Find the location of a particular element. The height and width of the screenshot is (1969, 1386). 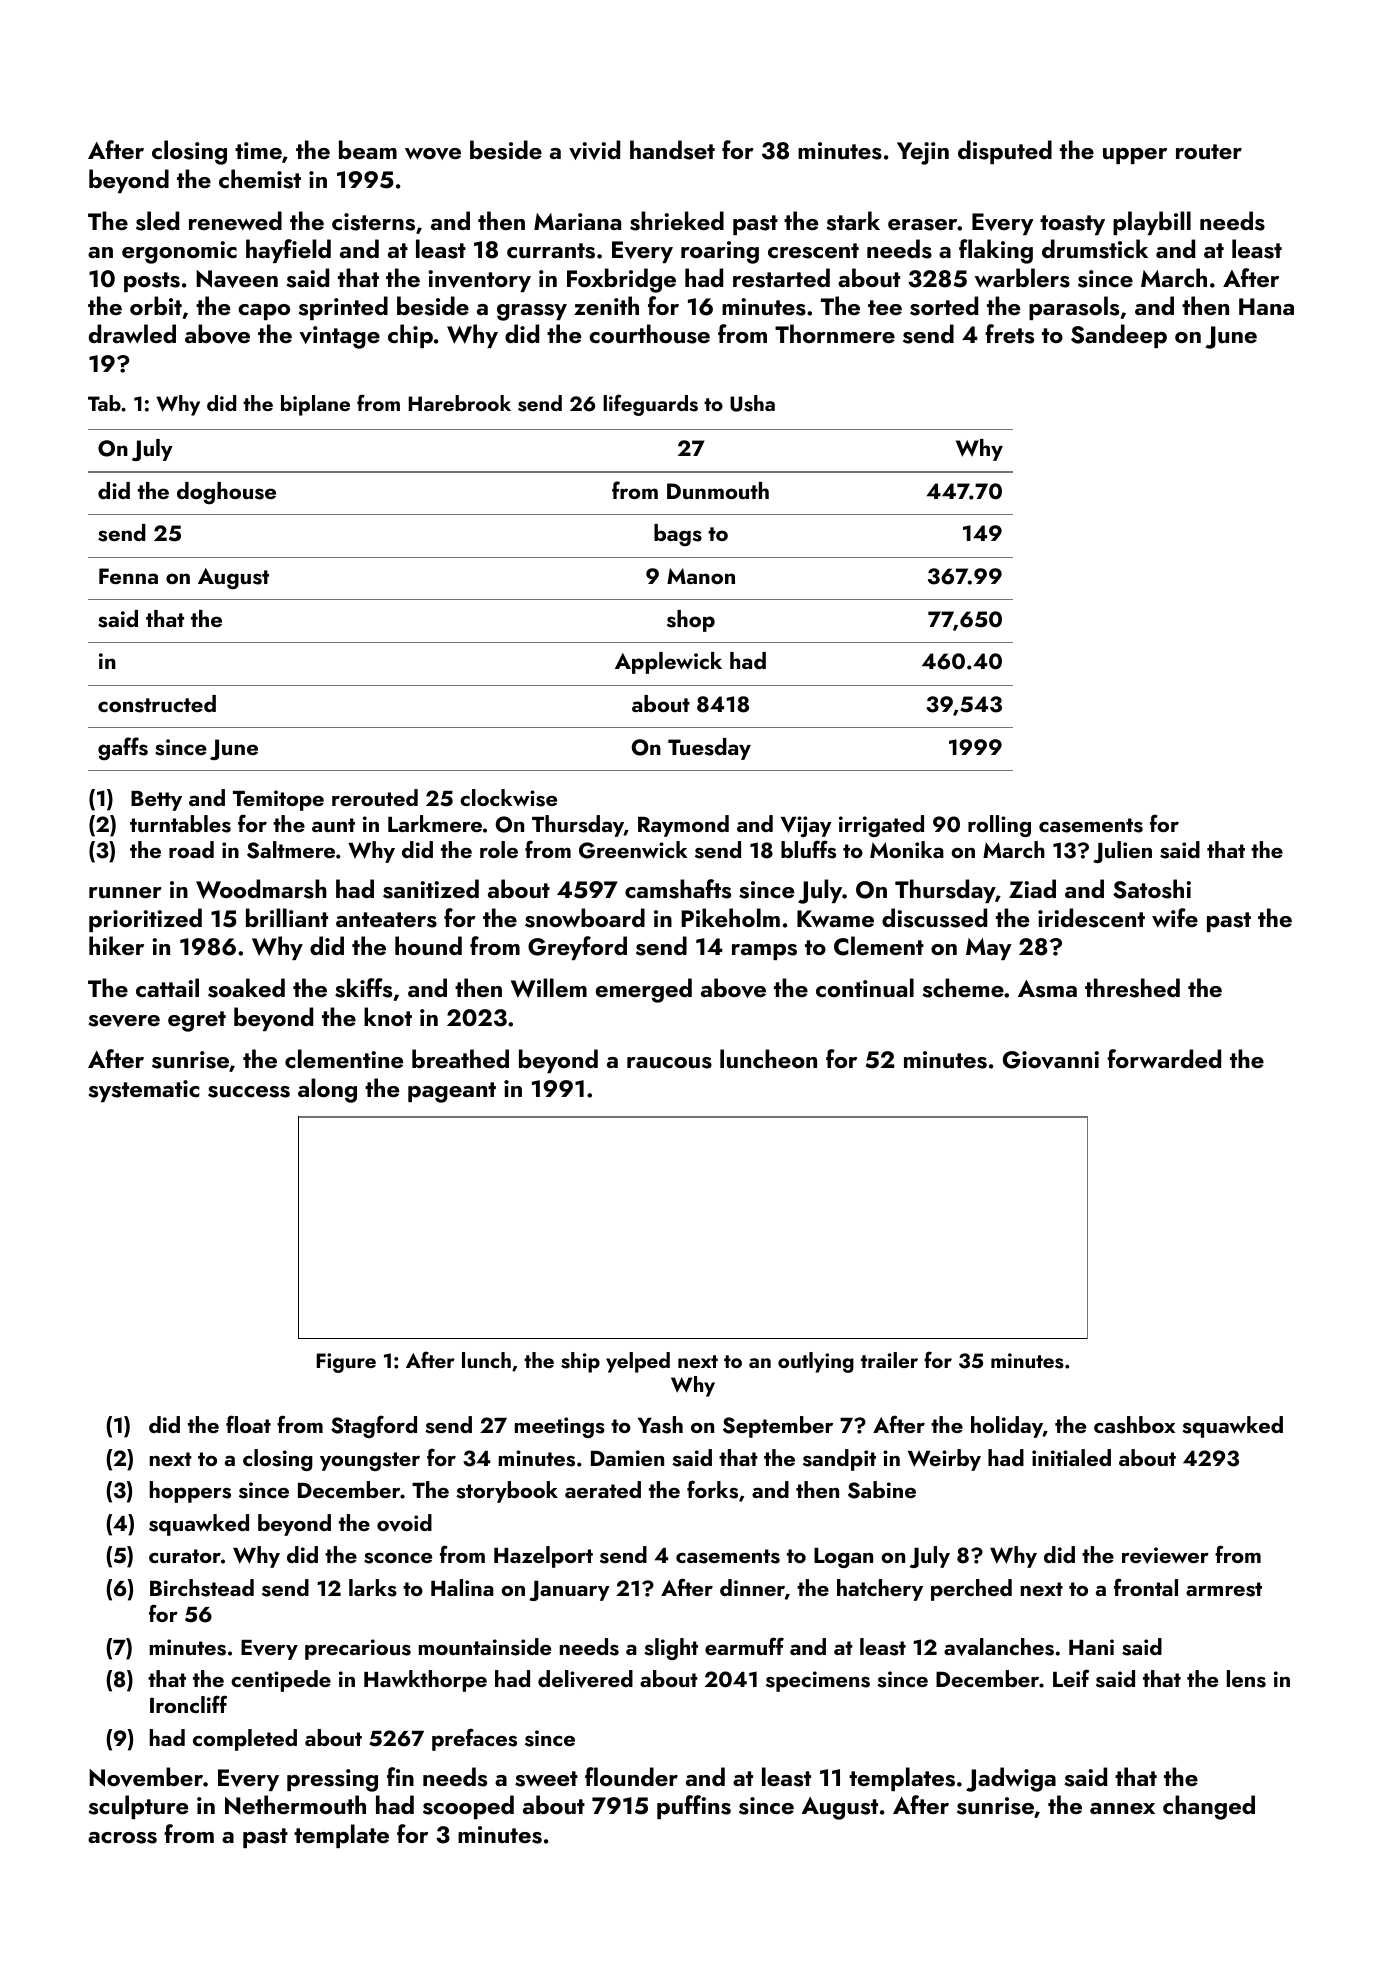

Damien is located at coordinates (627, 1458).
